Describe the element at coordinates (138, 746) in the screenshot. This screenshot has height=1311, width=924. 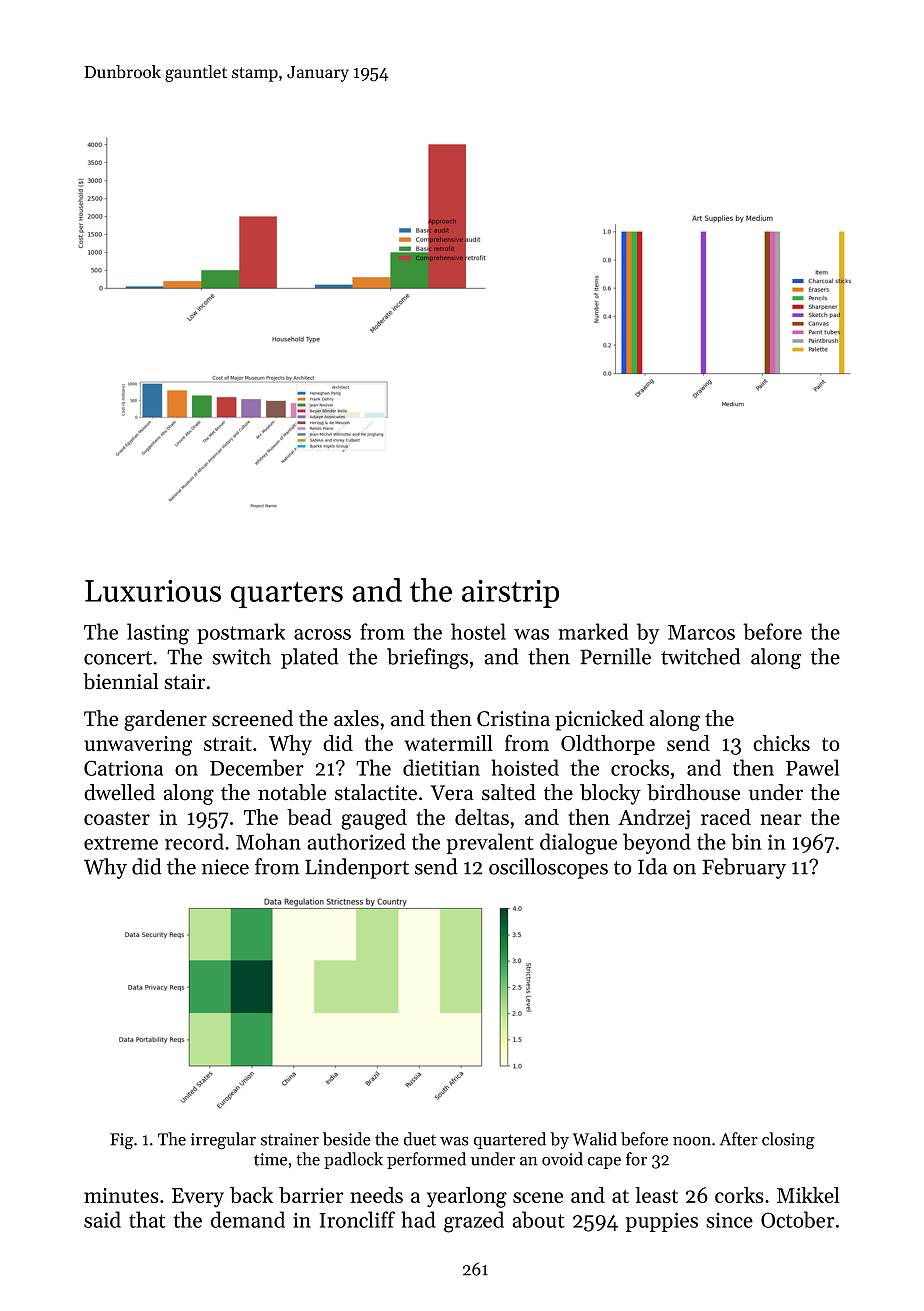
I see `unwavering` at that location.
